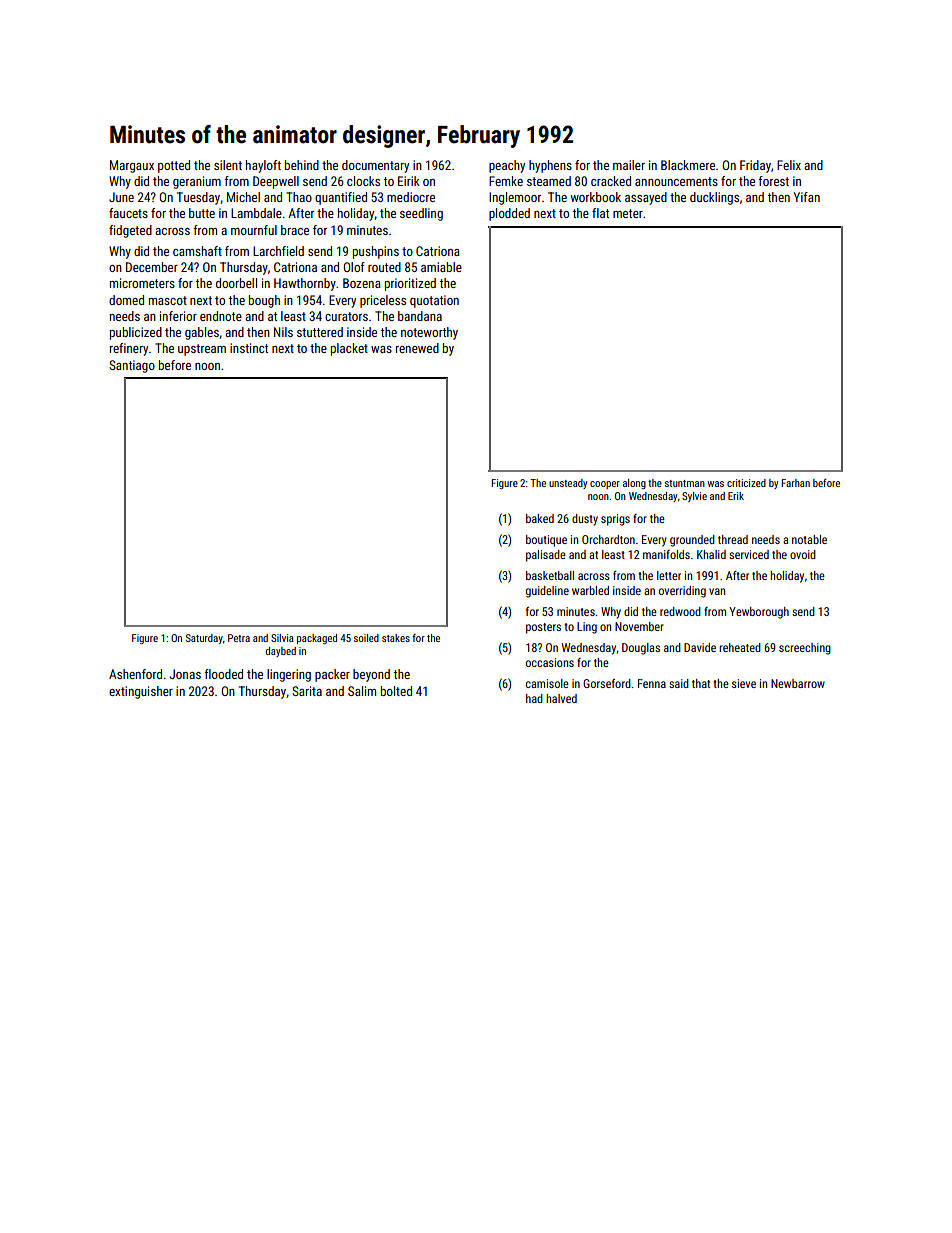  I want to click on Petra, so click(239, 638).
